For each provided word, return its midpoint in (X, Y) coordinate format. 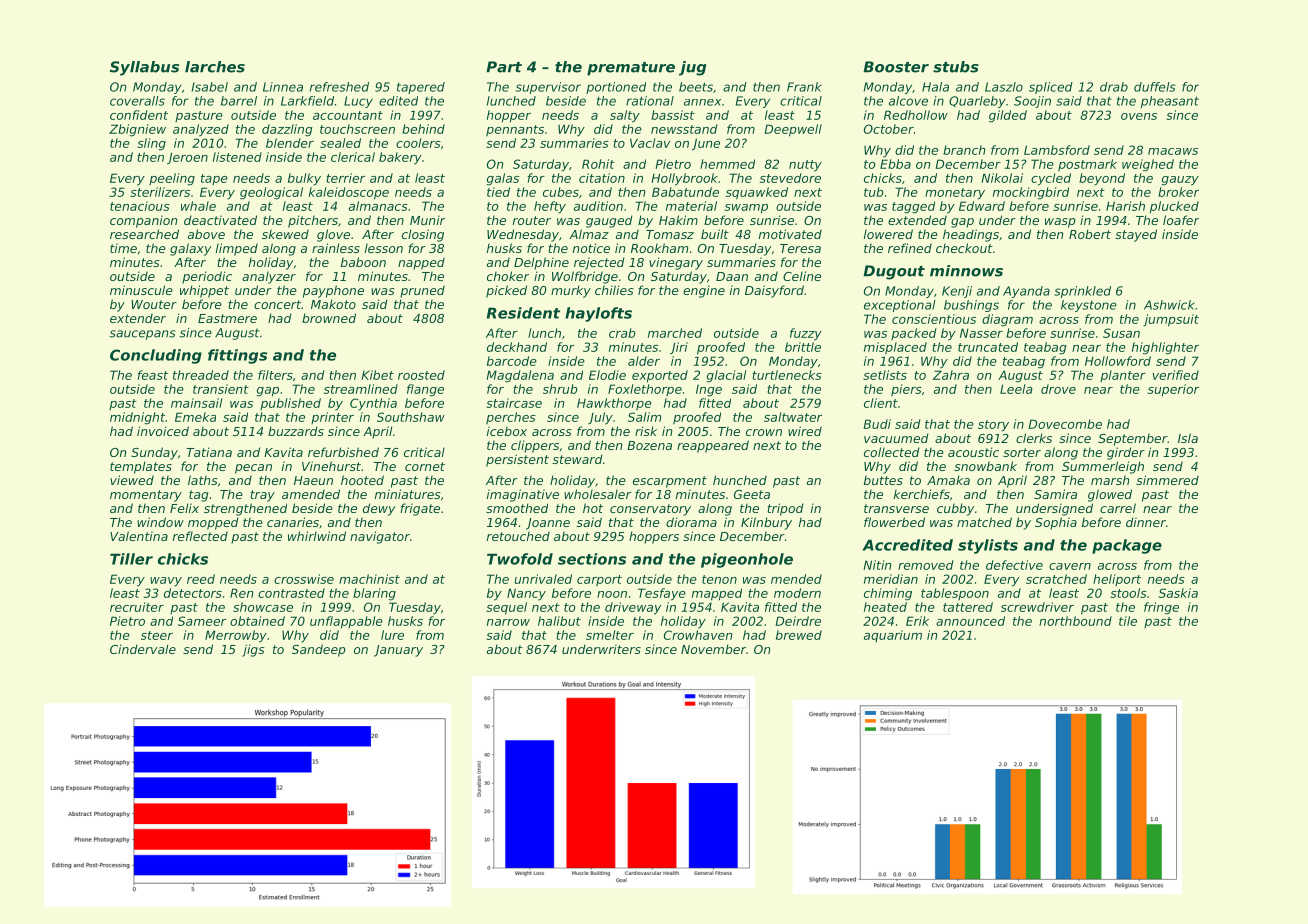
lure (392, 635)
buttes (883, 480)
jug (692, 68)
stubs (956, 67)
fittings (237, 356)
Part (504, 67)
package (1127, 546)
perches (511, 418)
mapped (717, 594)
